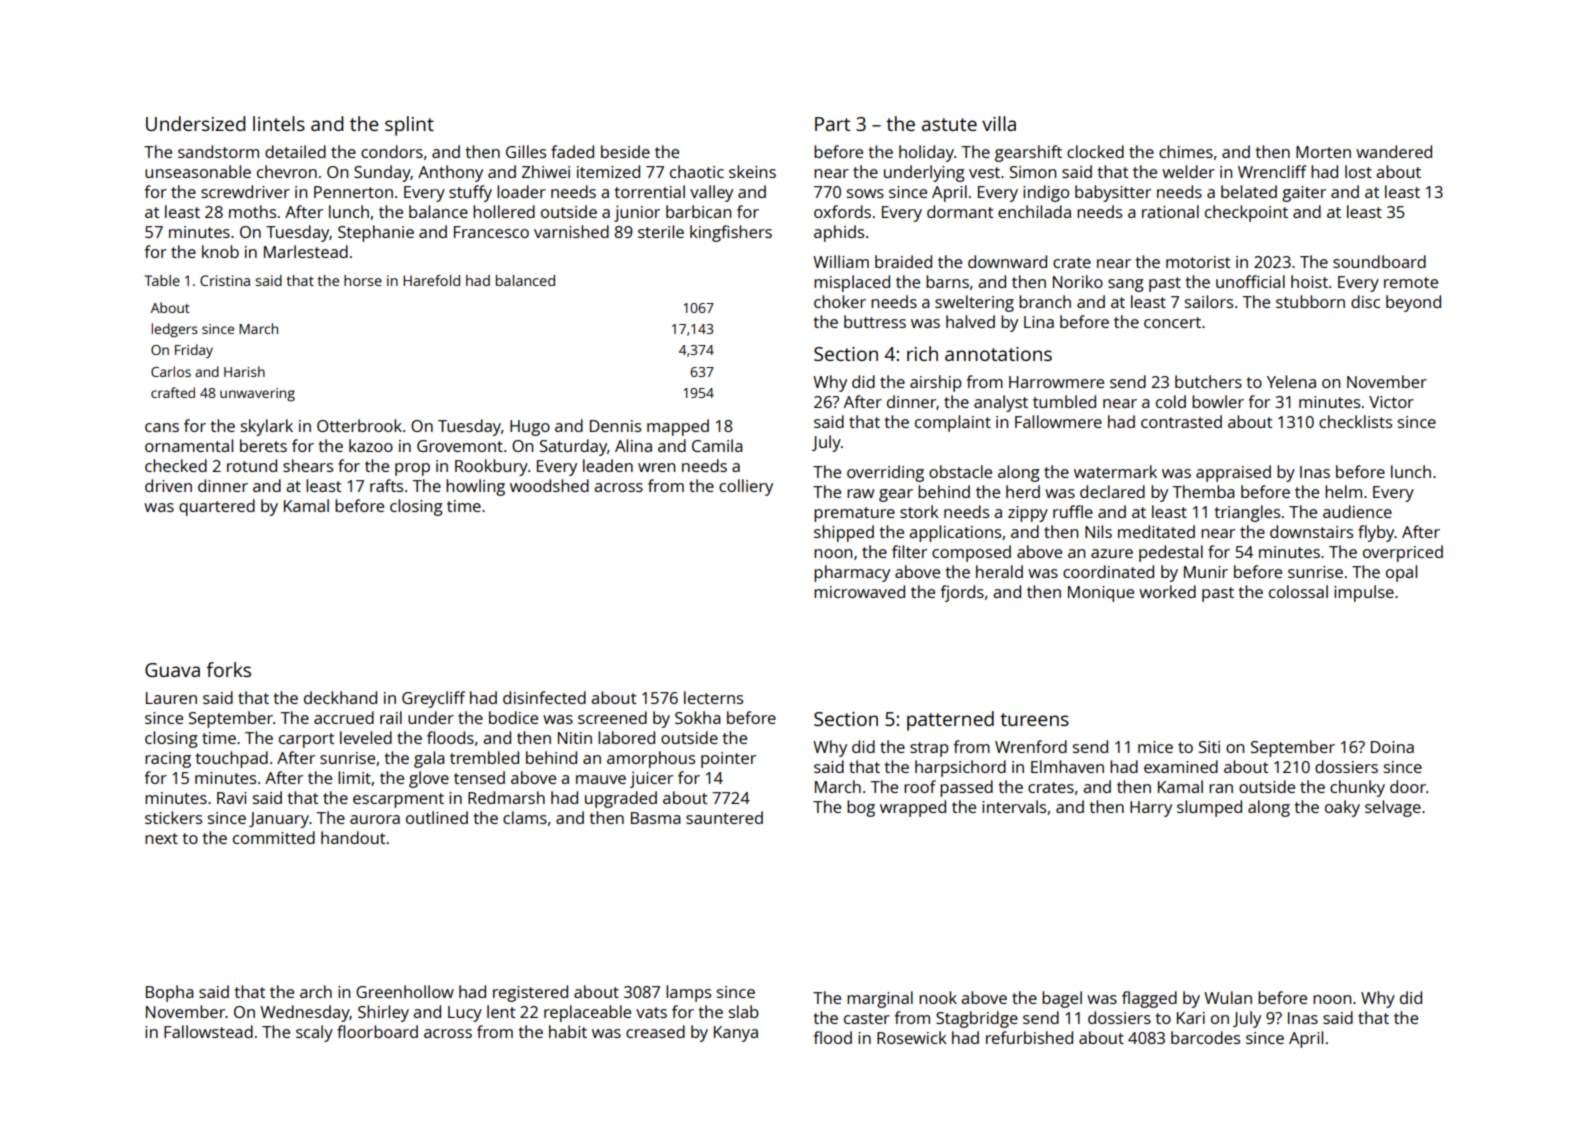 This document has width=1591, height=1125. What do you see at coordinates (999, 123) in the document?
I see `villa` at bounding box center [999, 123].
